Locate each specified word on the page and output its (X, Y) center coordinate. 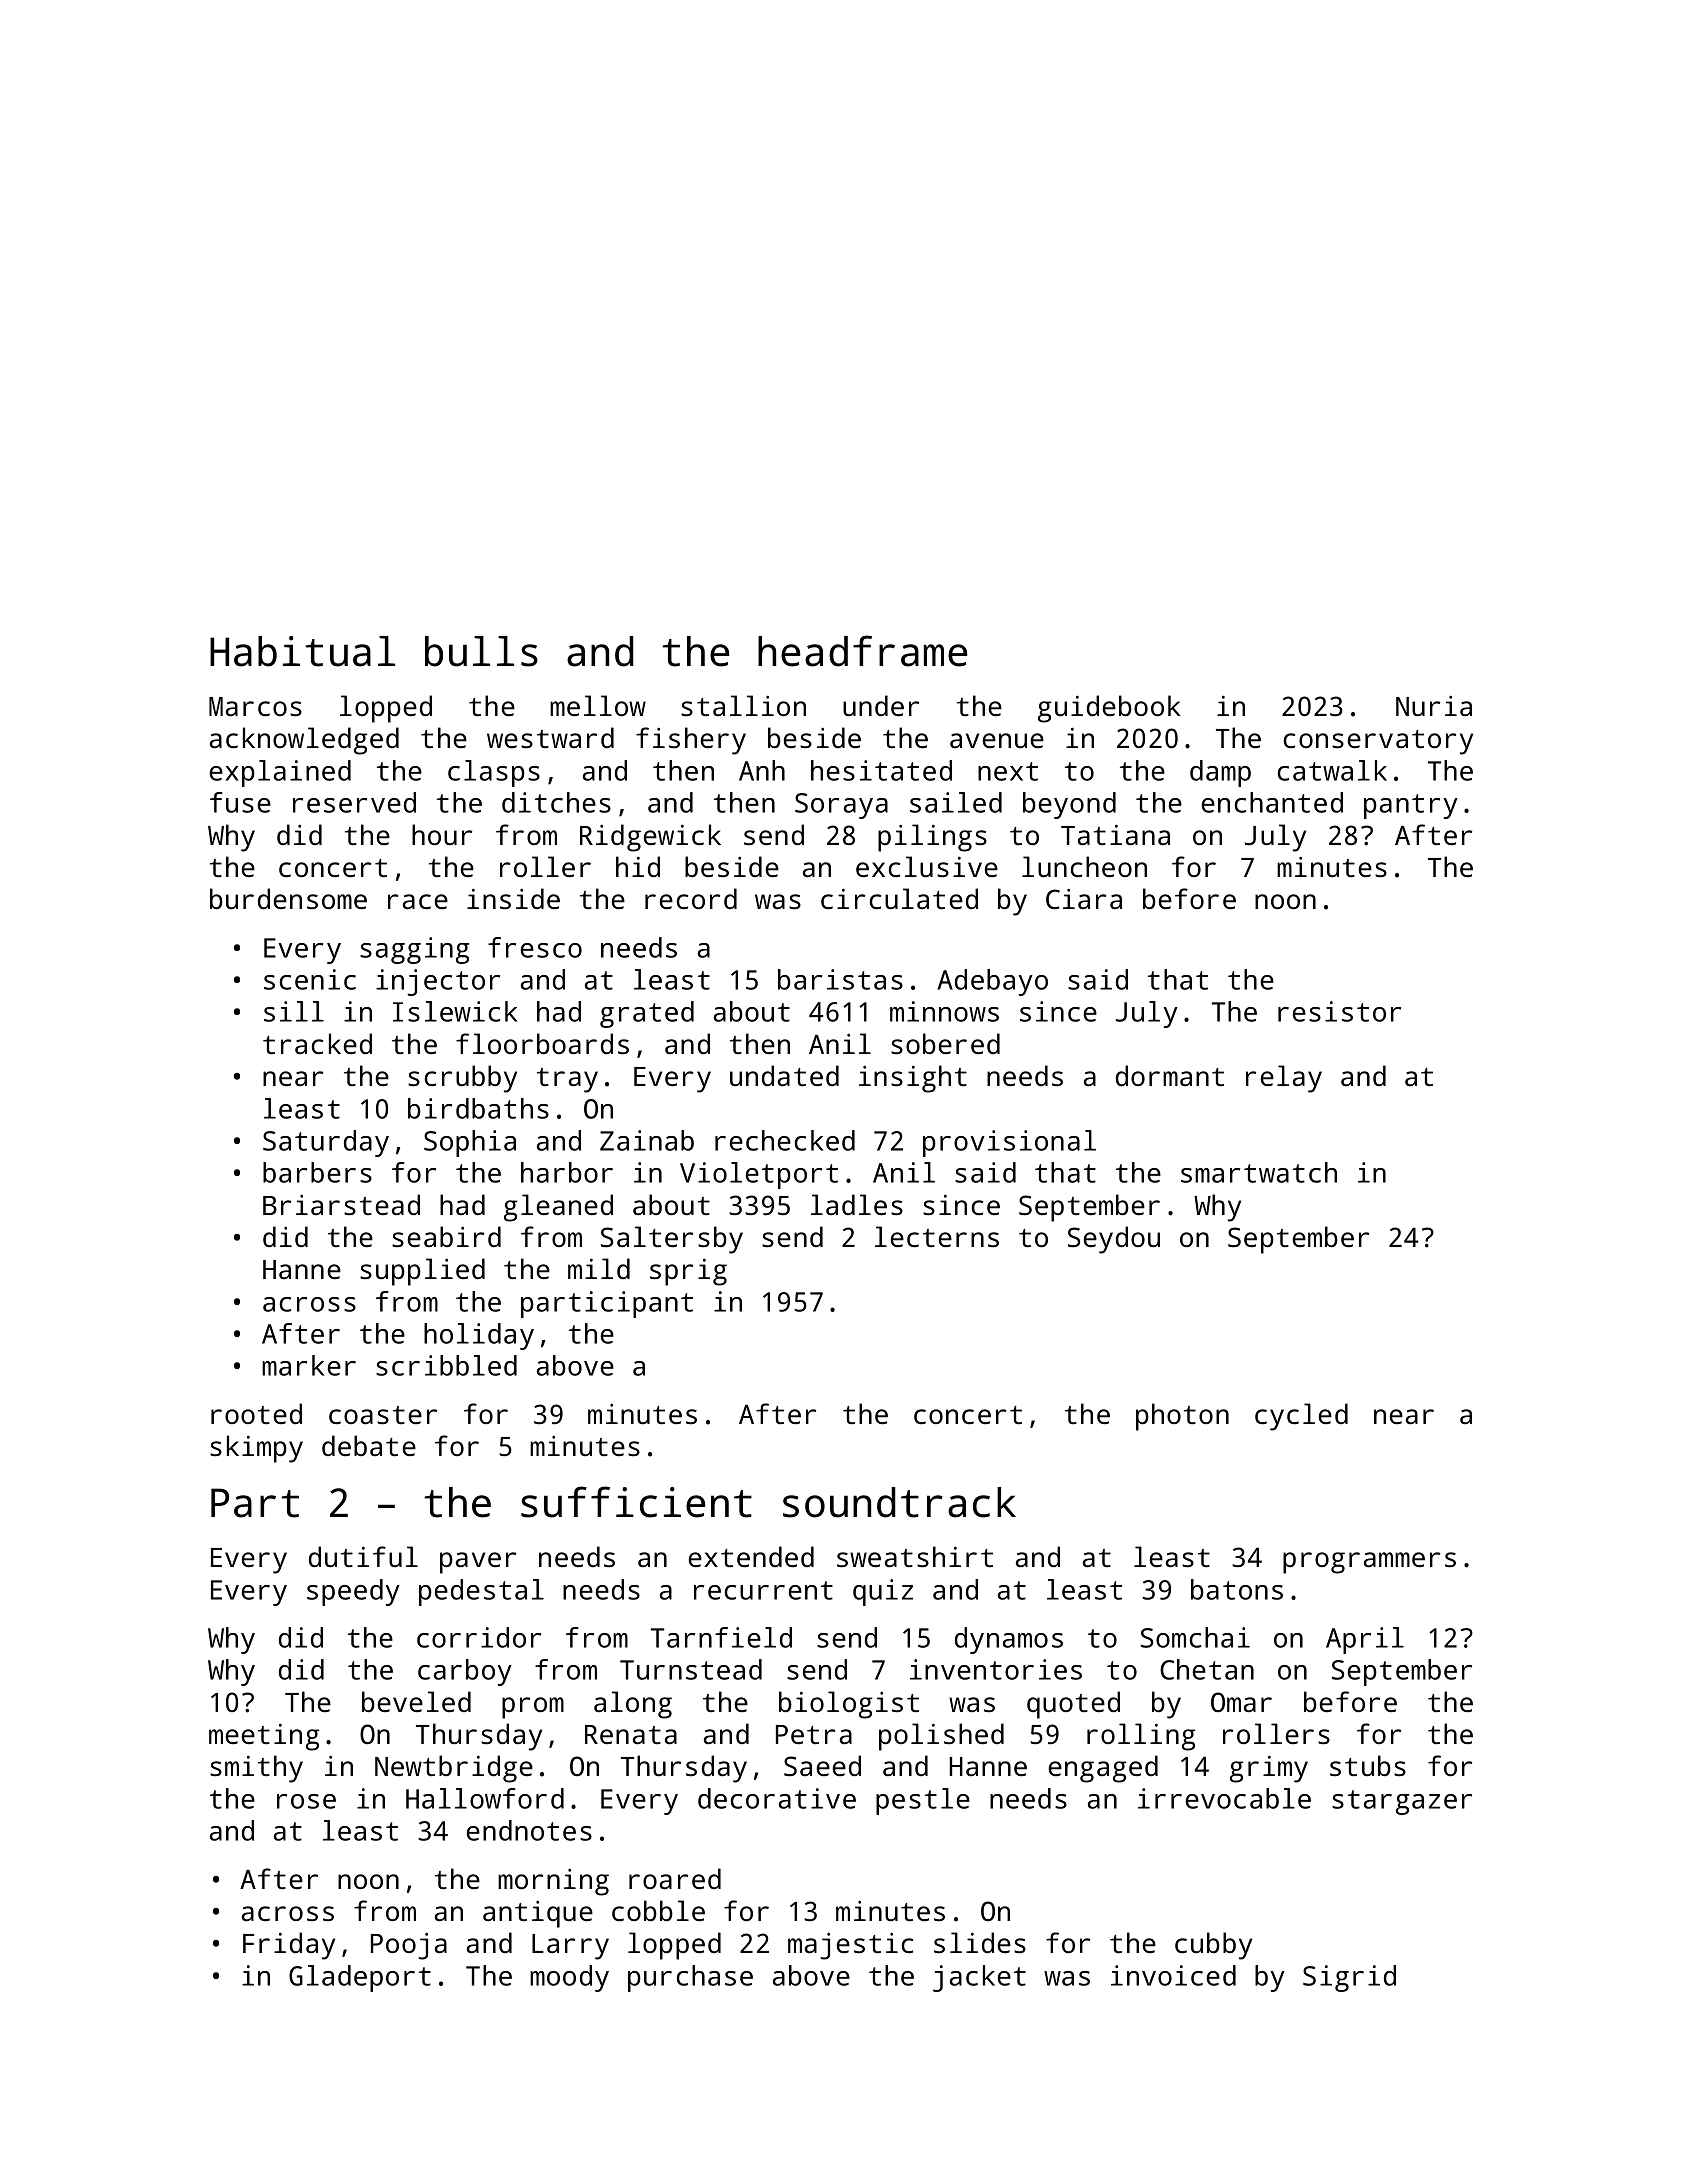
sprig (688, 1272)
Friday (289, 1946)
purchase (690, 1978)
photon (1182, 1417)
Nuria (1434, 706)
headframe (862, 651)
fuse (240, 802)
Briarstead (341, 1205)
